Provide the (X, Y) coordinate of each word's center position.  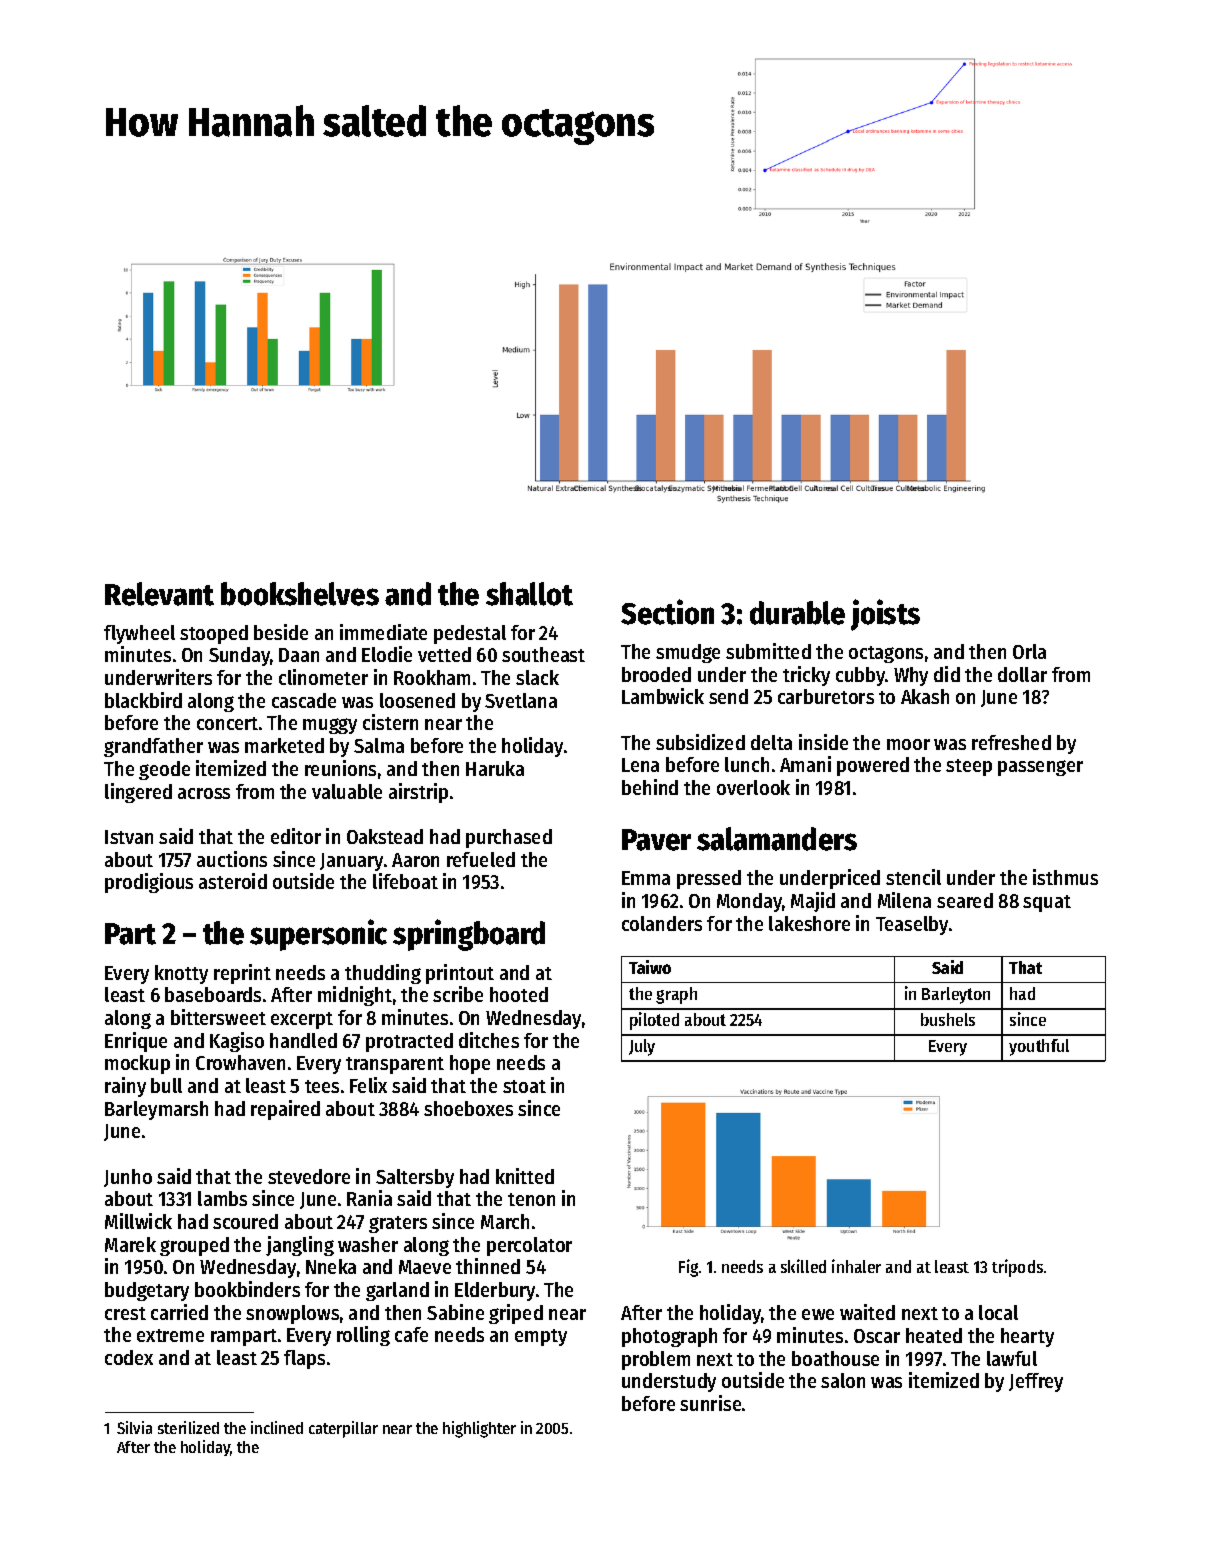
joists (885, 615)
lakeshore (809, 923)
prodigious (149, 883)
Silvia (134, 1427)
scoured (245, 1221)
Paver (656, 840)
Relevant (159, 594)
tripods (1017, 1268)
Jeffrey (1036, 1382)
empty (541, 1337)
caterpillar (343, 1429)
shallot (529, 594)
